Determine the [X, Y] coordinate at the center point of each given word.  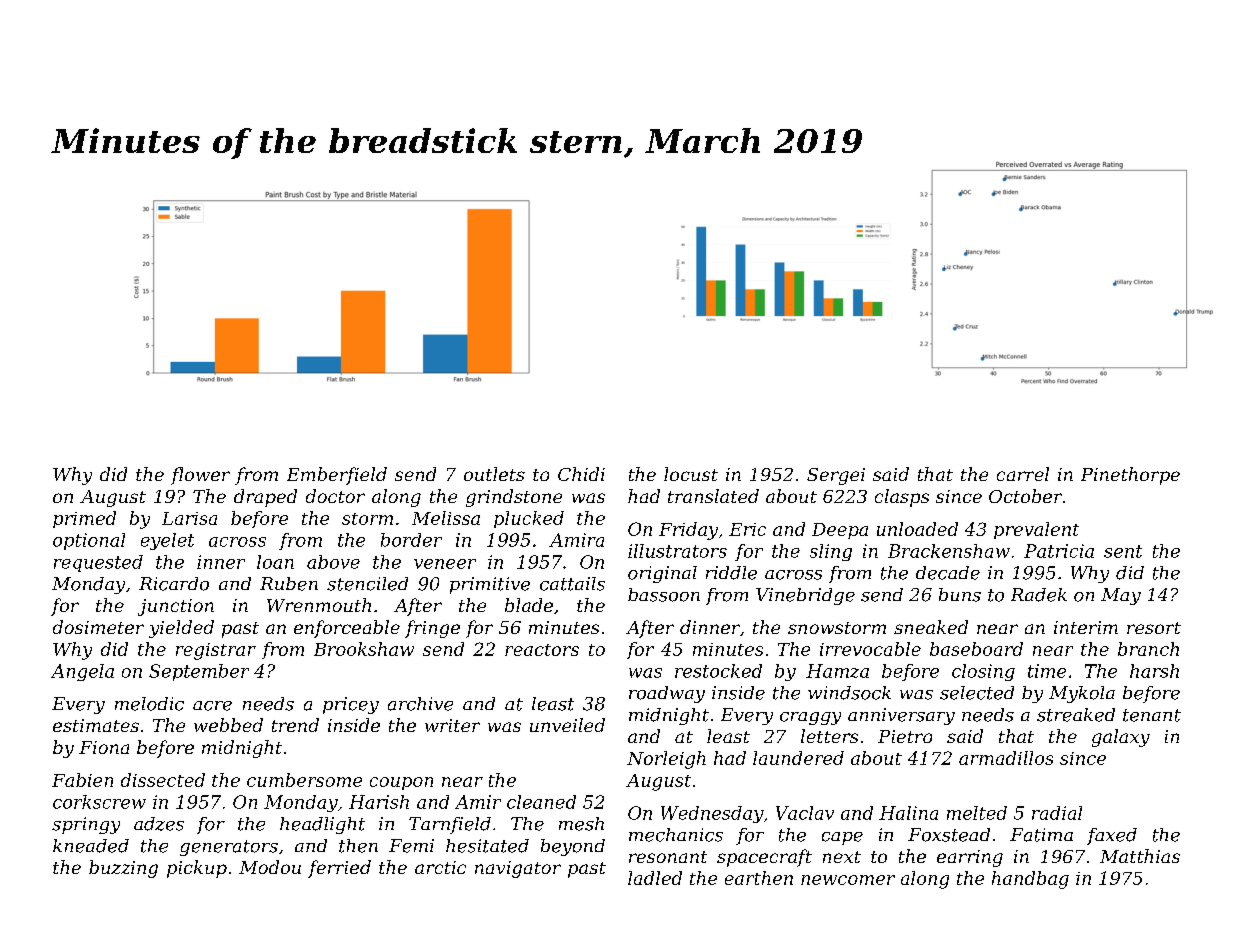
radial [1057, 813]
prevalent [1036, 530]
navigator [518, 869]
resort [1154, 628]
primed [84, 519]
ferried [339, 869]
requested [98, 563]
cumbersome [304, 780]
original [662, 574]
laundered [798, 758]
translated [713, 496]
